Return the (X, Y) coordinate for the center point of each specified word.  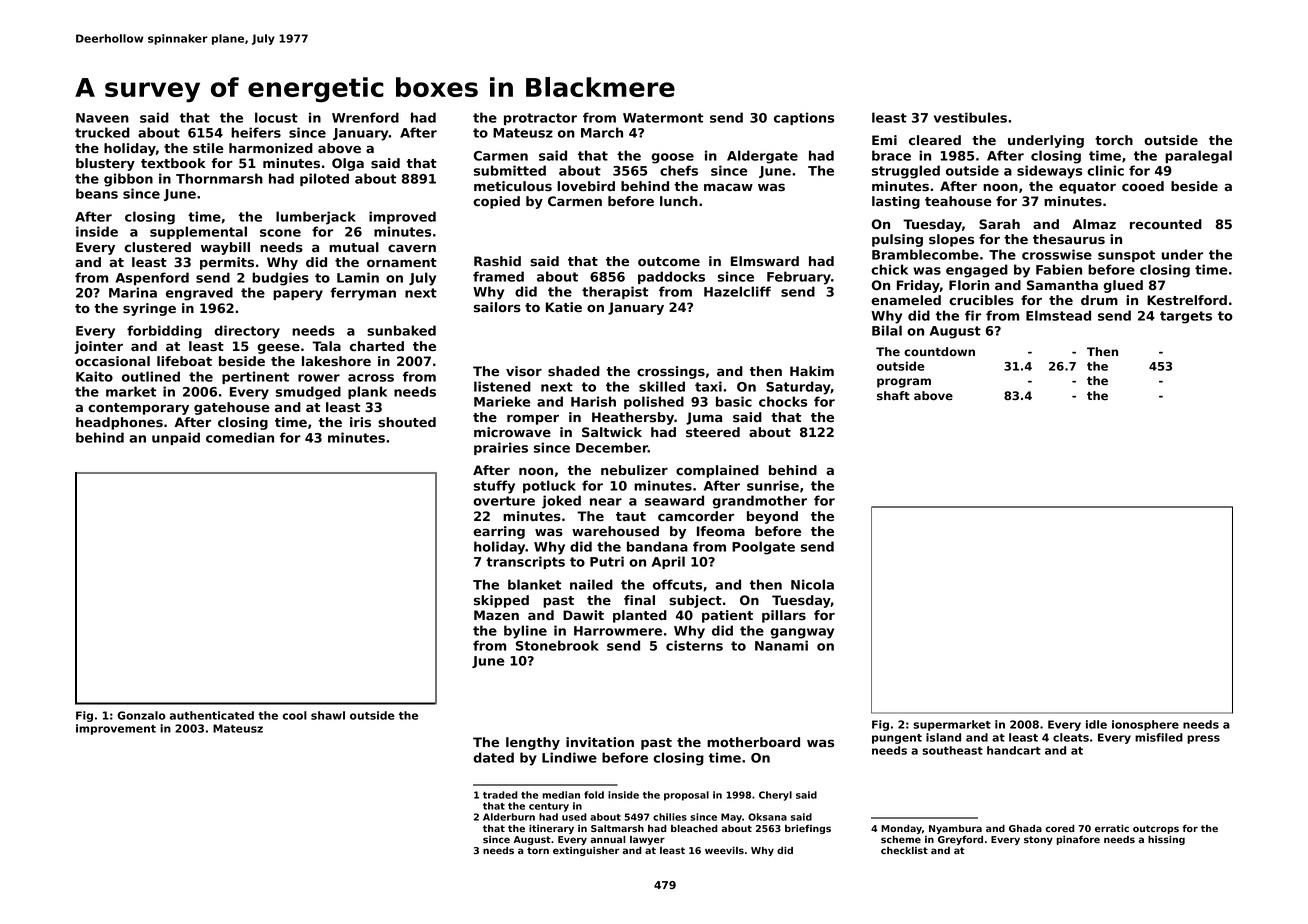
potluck (549, 486)
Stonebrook (557, 645)
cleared (935, 140)
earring (499, 532)
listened (502, 386)
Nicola (812, 584)
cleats (1071, 737)
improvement (116, 729)
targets (1186, 317)
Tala (326, 346)
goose (672, 158)
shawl (328, 715)
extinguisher (586, 851)
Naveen (102, 118)
